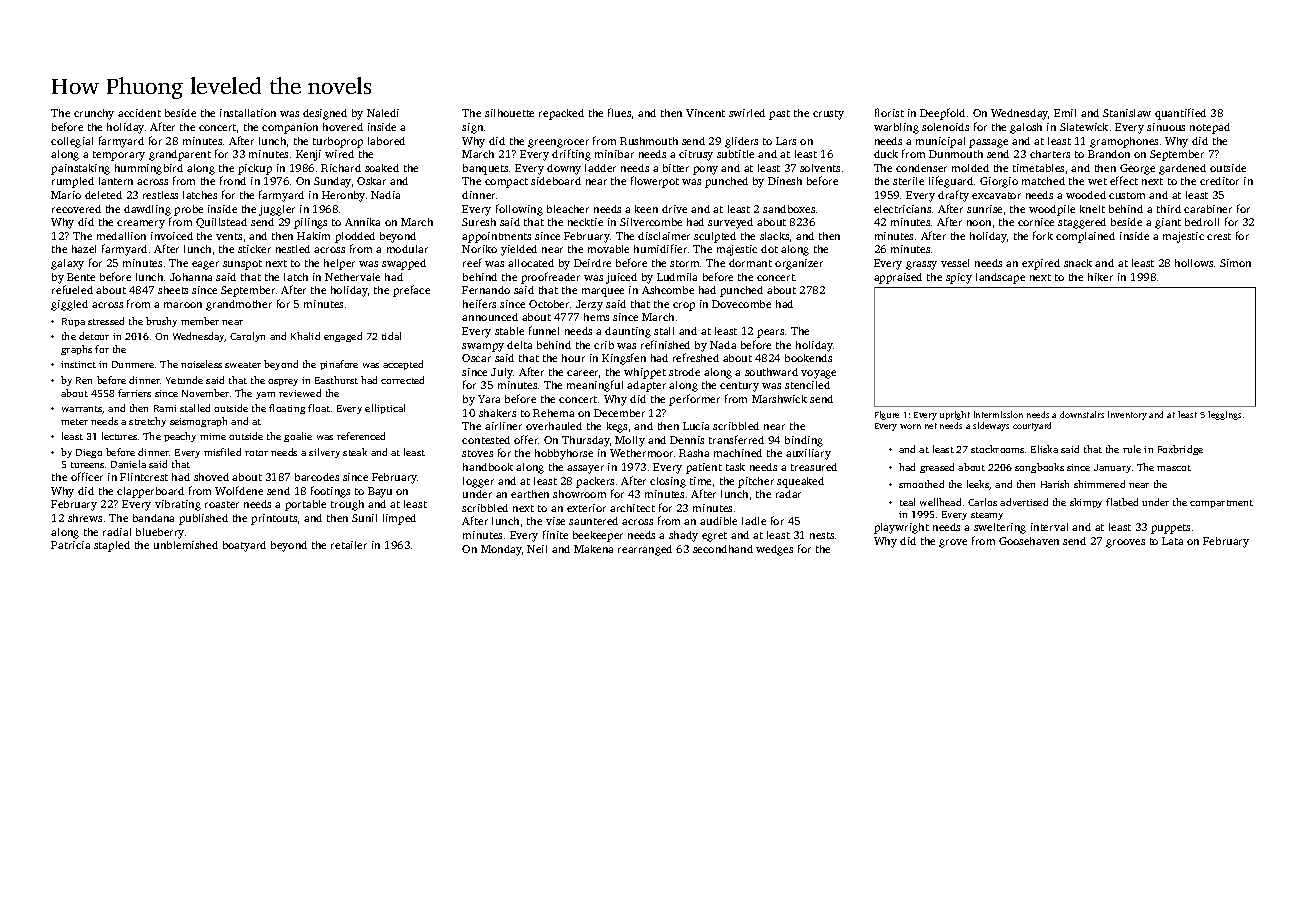 This screenshot has height=924, width=1308. I want to click on performer, so click(694, 400).
